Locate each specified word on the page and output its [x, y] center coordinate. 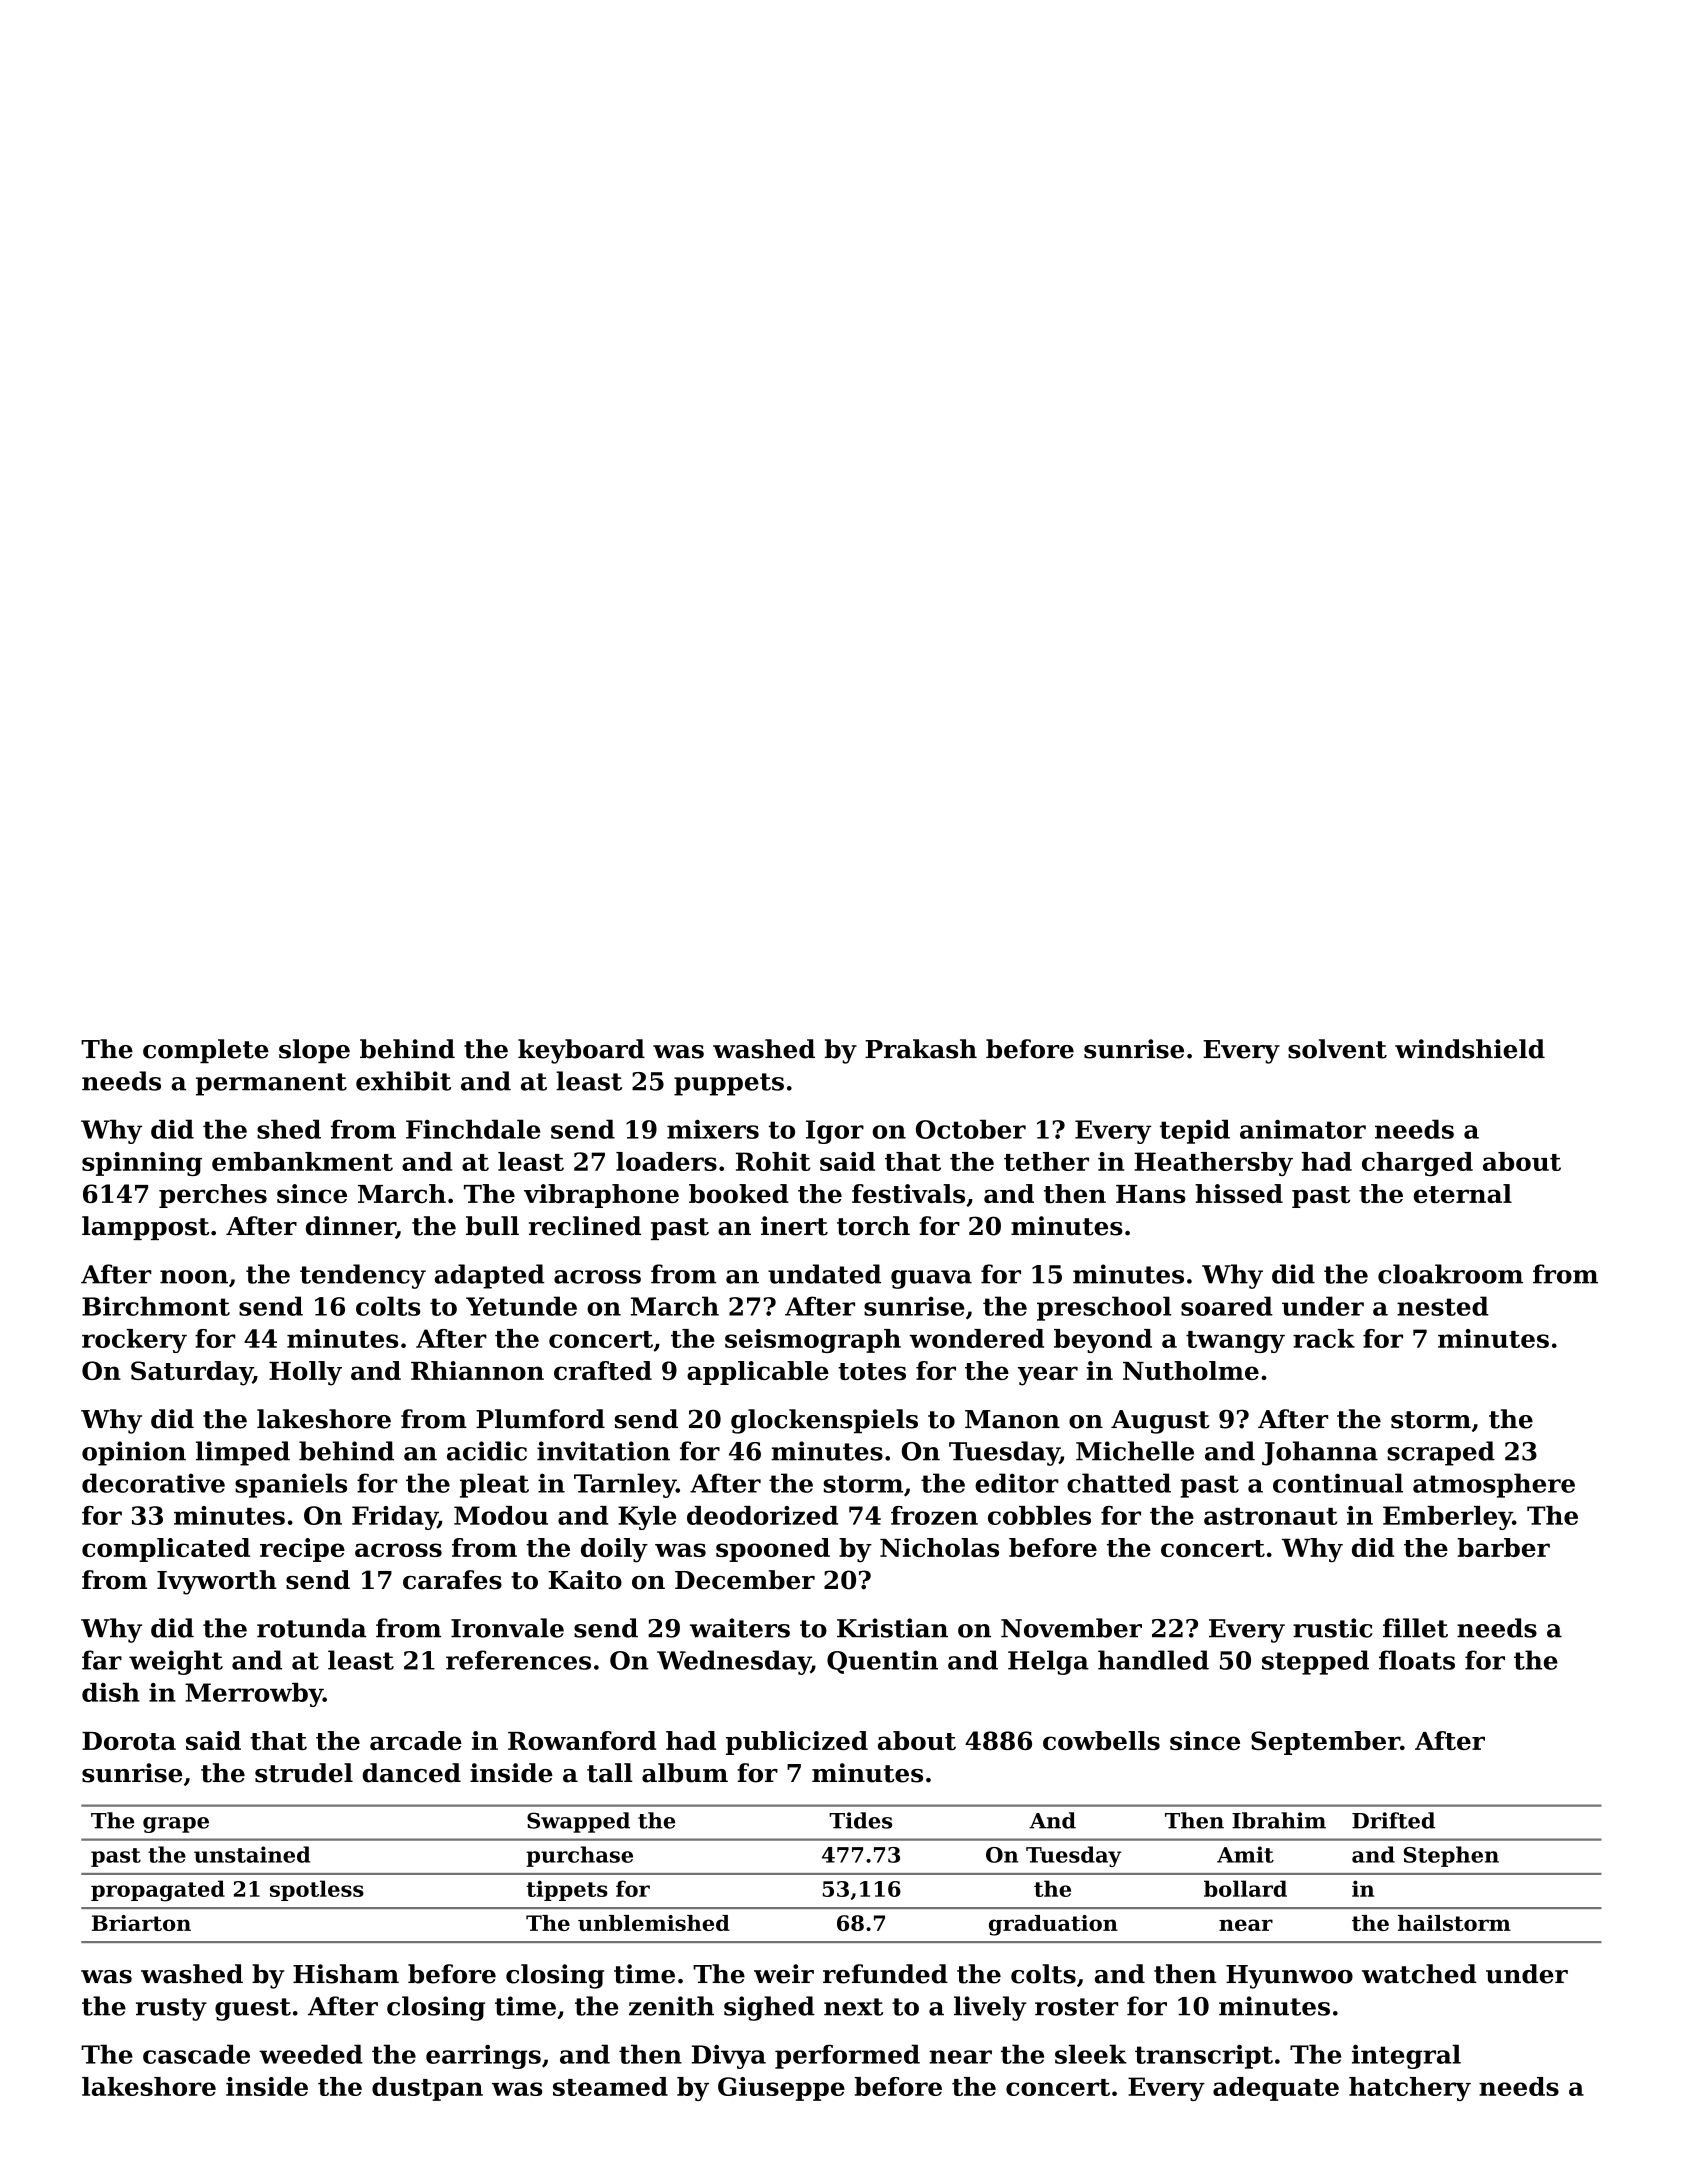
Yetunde [521, 1306]
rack [1324, 1338]
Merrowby [254, 1695]
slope [314, 1051]
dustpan [427, 2089]
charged [1417, 1164]
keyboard [581, 1051]
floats [1417, 1660]
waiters [740, 1628]
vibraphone [601, 1196]
